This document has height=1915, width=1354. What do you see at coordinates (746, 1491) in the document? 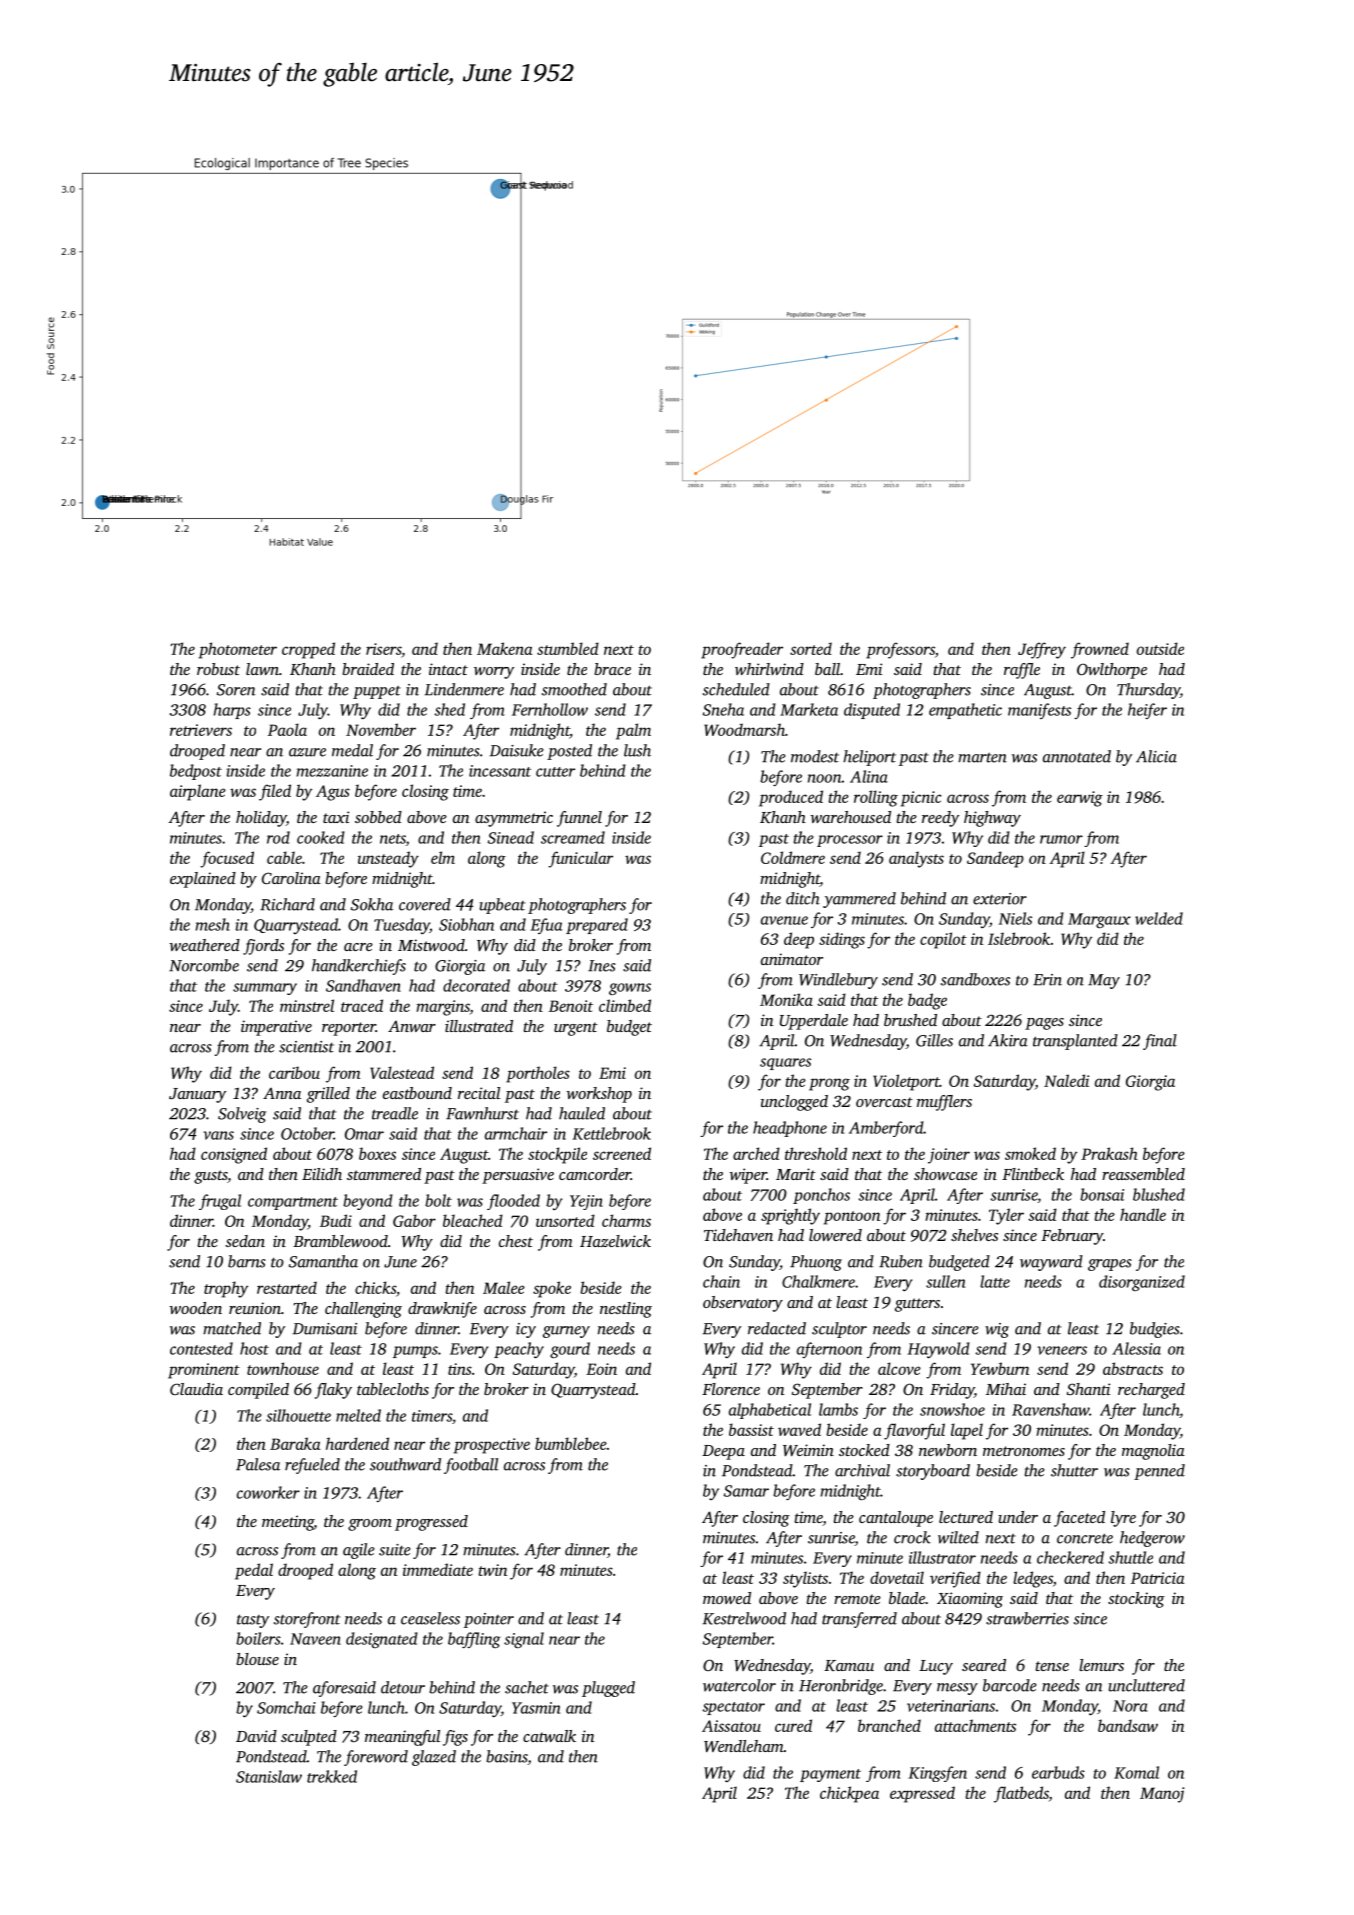
I see `Samar` at bounding box center [746, 1491].
